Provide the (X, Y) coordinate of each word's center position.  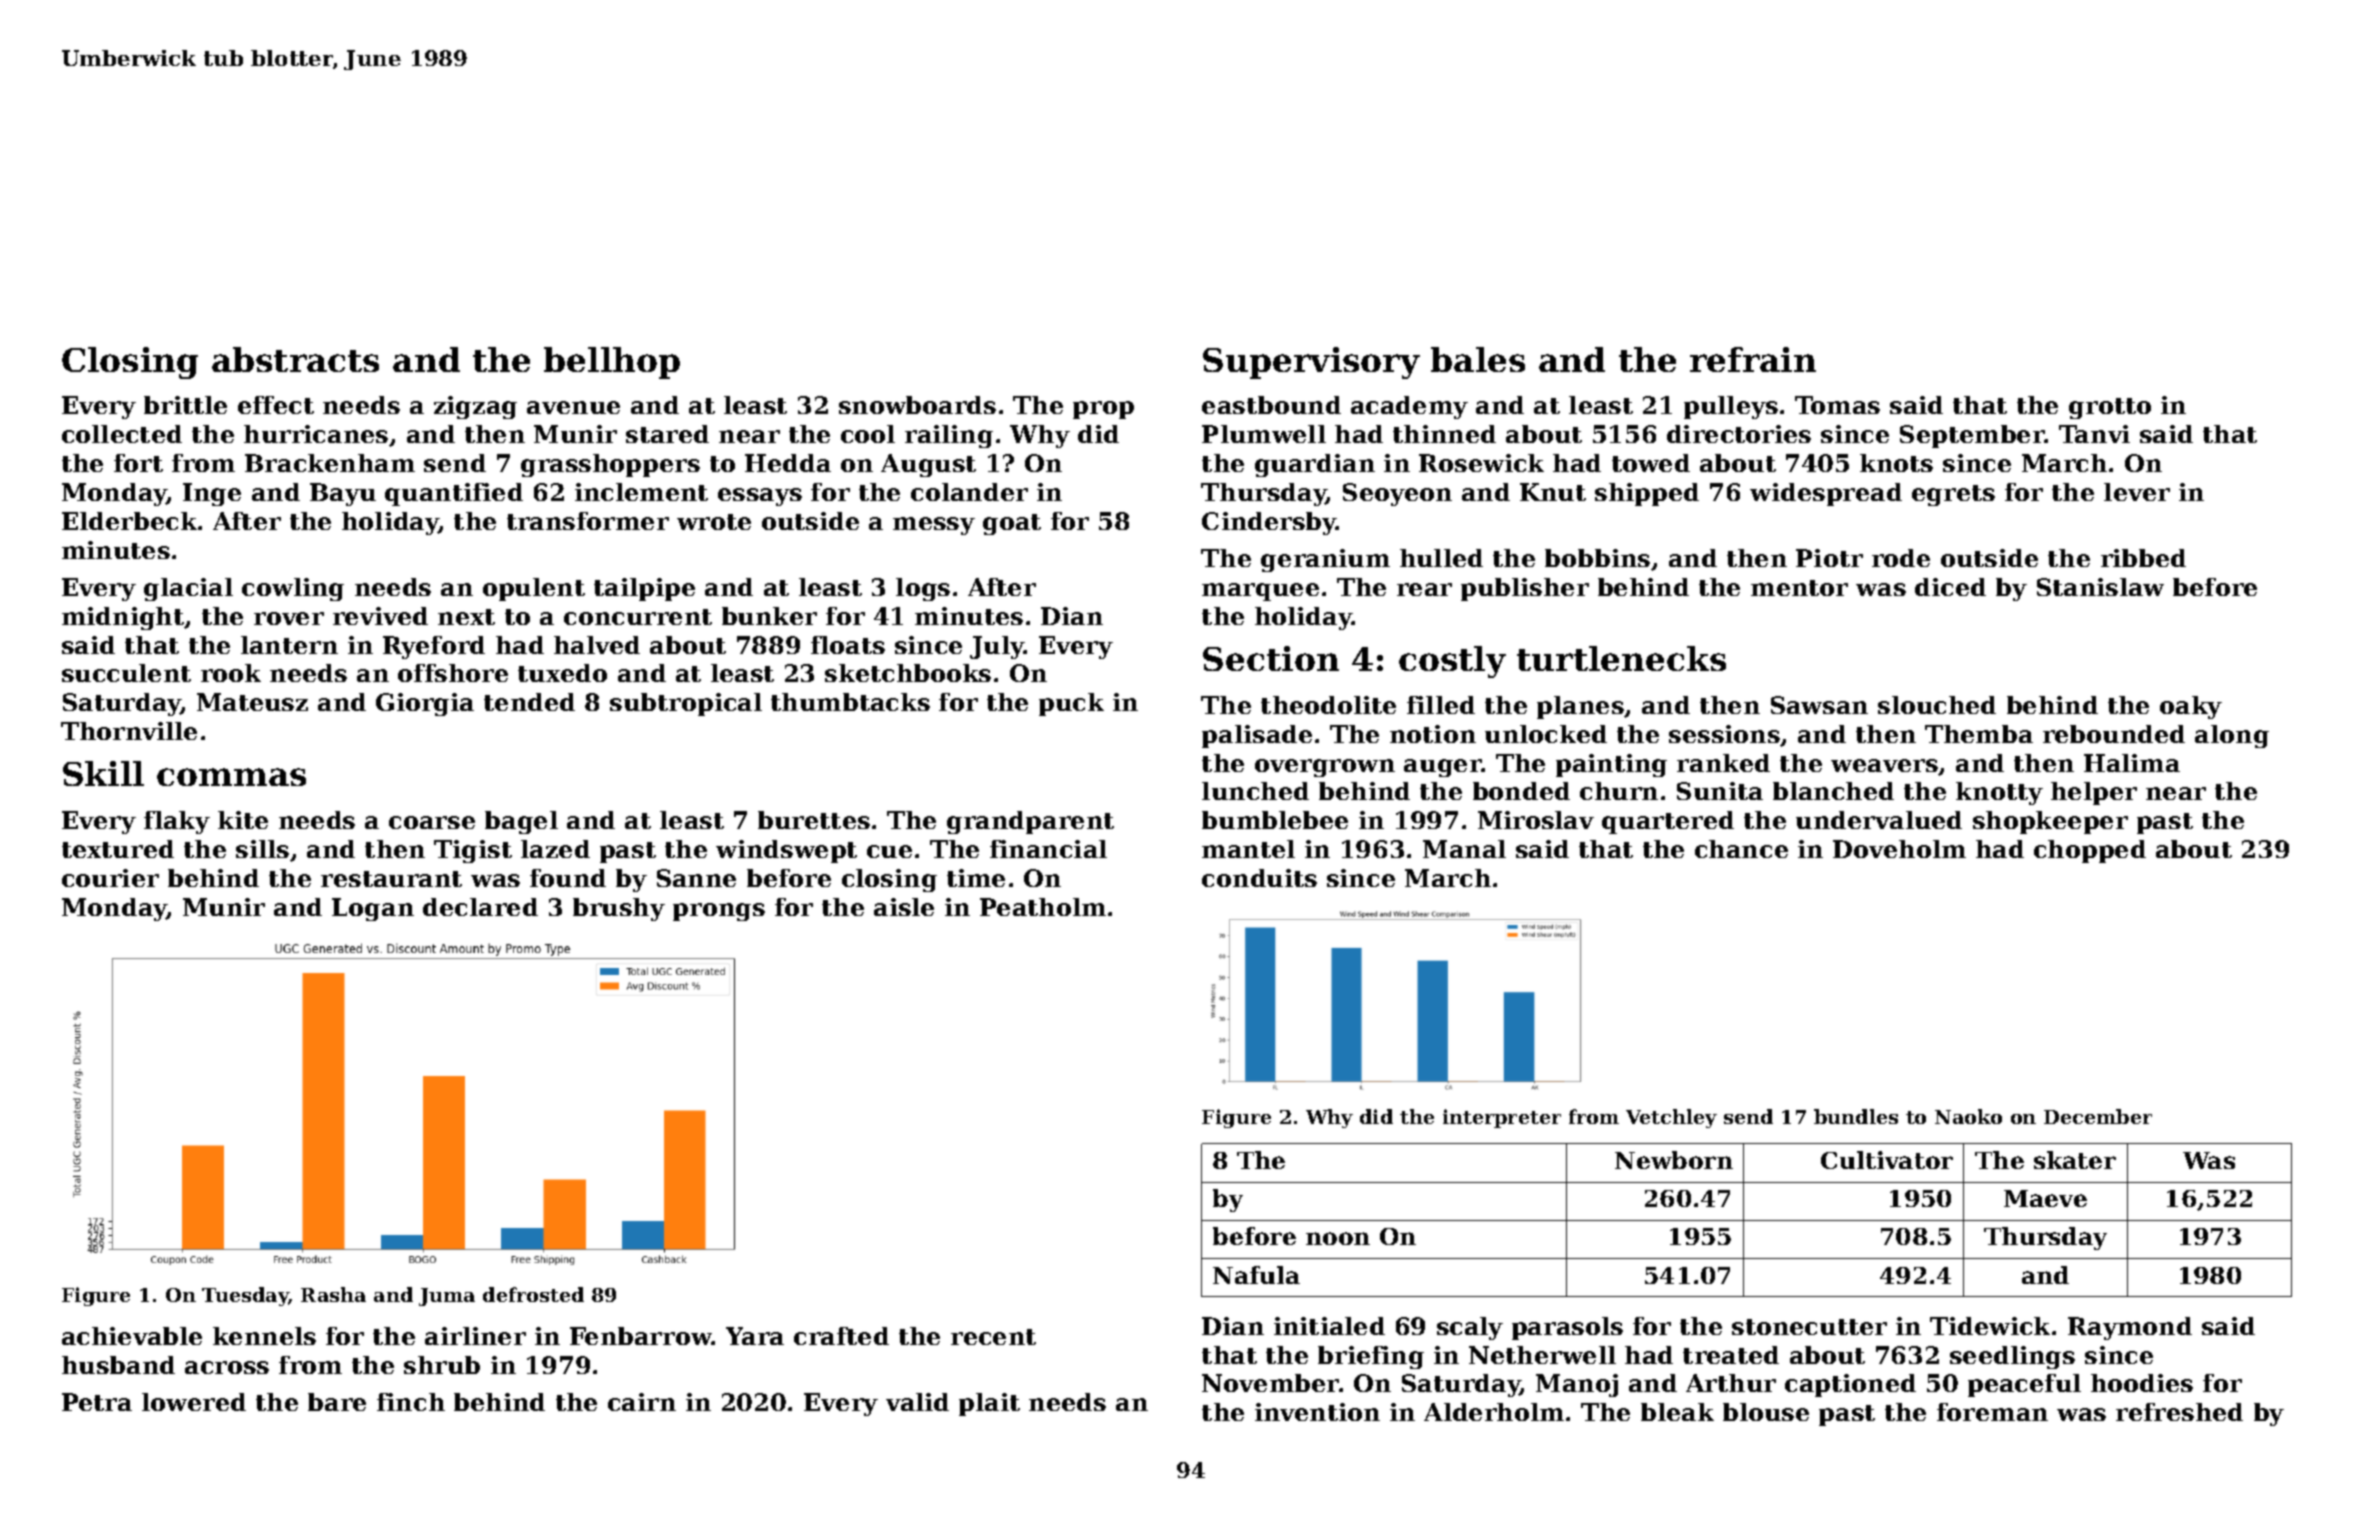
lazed (555, 849)
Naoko (1968, 1116)
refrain (1753, 359)
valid (917, 1402)
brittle (185, 405)
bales (1478, 359)
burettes (814, 820)
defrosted (533, 1294)
